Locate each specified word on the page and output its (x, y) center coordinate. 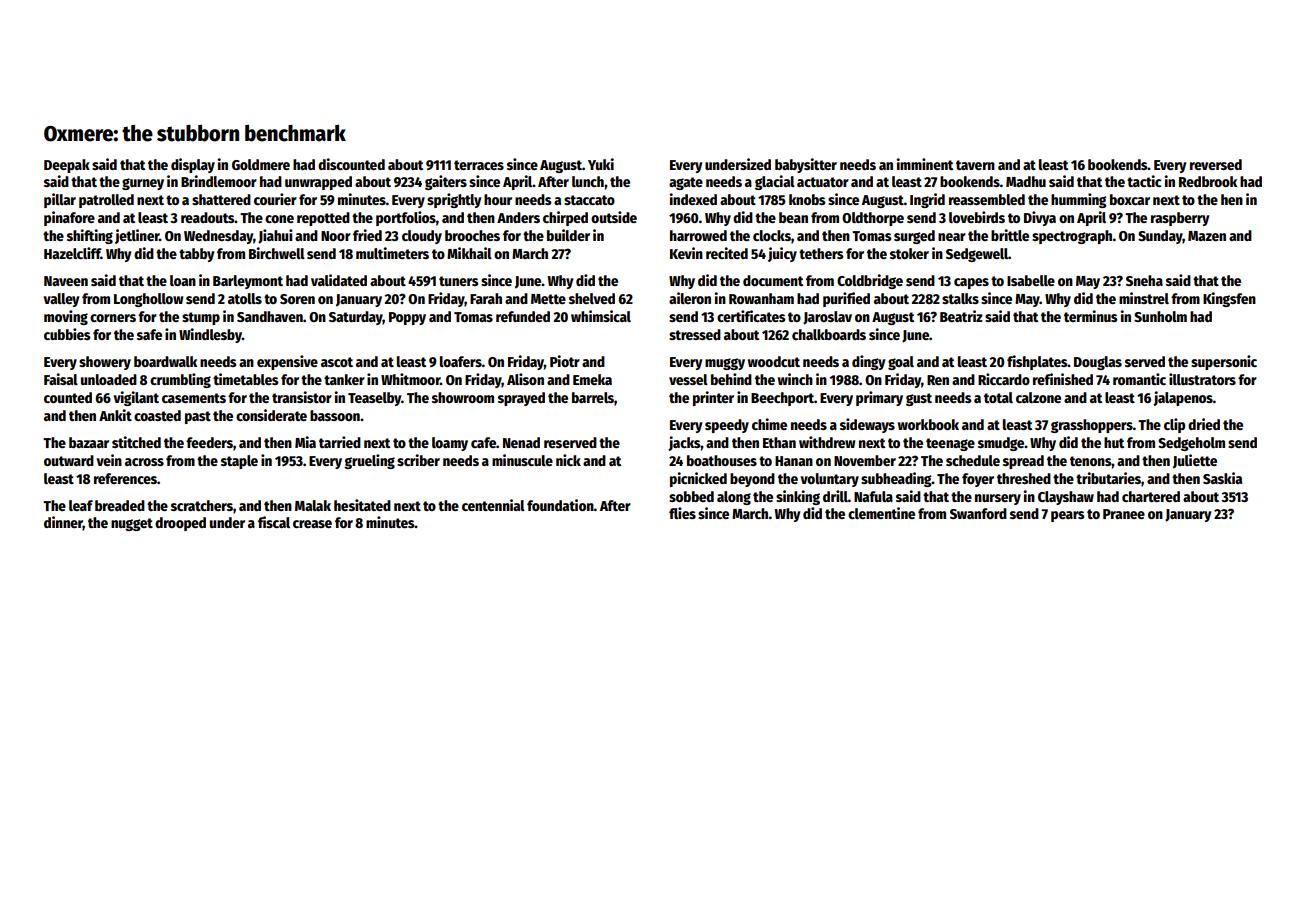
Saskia (1222, 478)
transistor (302, 397)
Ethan (779, 442)
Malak (313, 505)
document (773, 280)
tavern (975, 165)
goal (901, 363)
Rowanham (761, 298)
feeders (209, 442)
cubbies (67, 334)
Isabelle (1031, 280)
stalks (960, 298)
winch (795, 379)
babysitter (806, 165)
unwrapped (318, 183)
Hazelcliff (72, 253)
